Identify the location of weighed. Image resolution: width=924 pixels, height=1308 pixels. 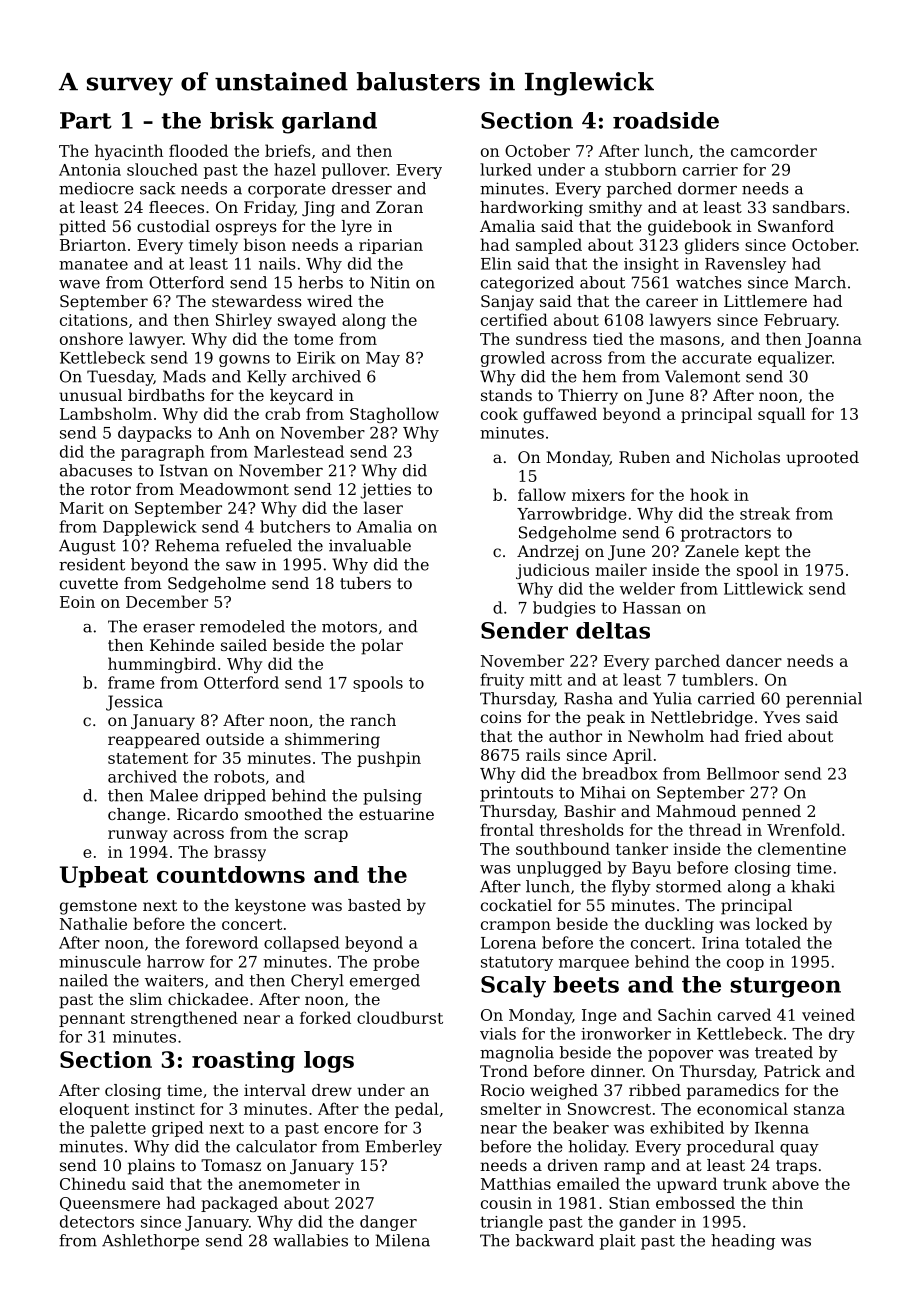
(564, 1092).
